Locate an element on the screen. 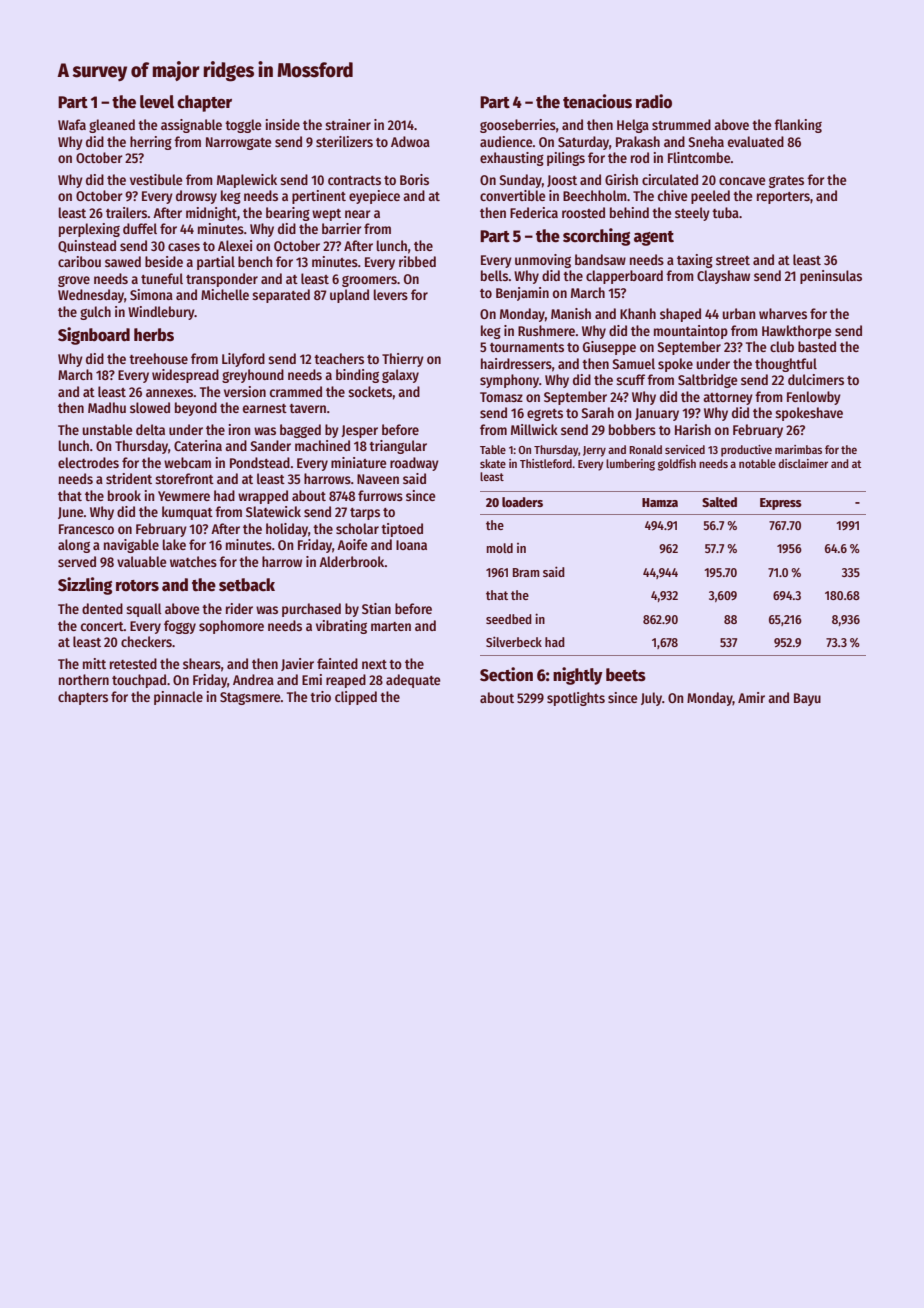  clapperboard is located at coordinates (624, 277).
